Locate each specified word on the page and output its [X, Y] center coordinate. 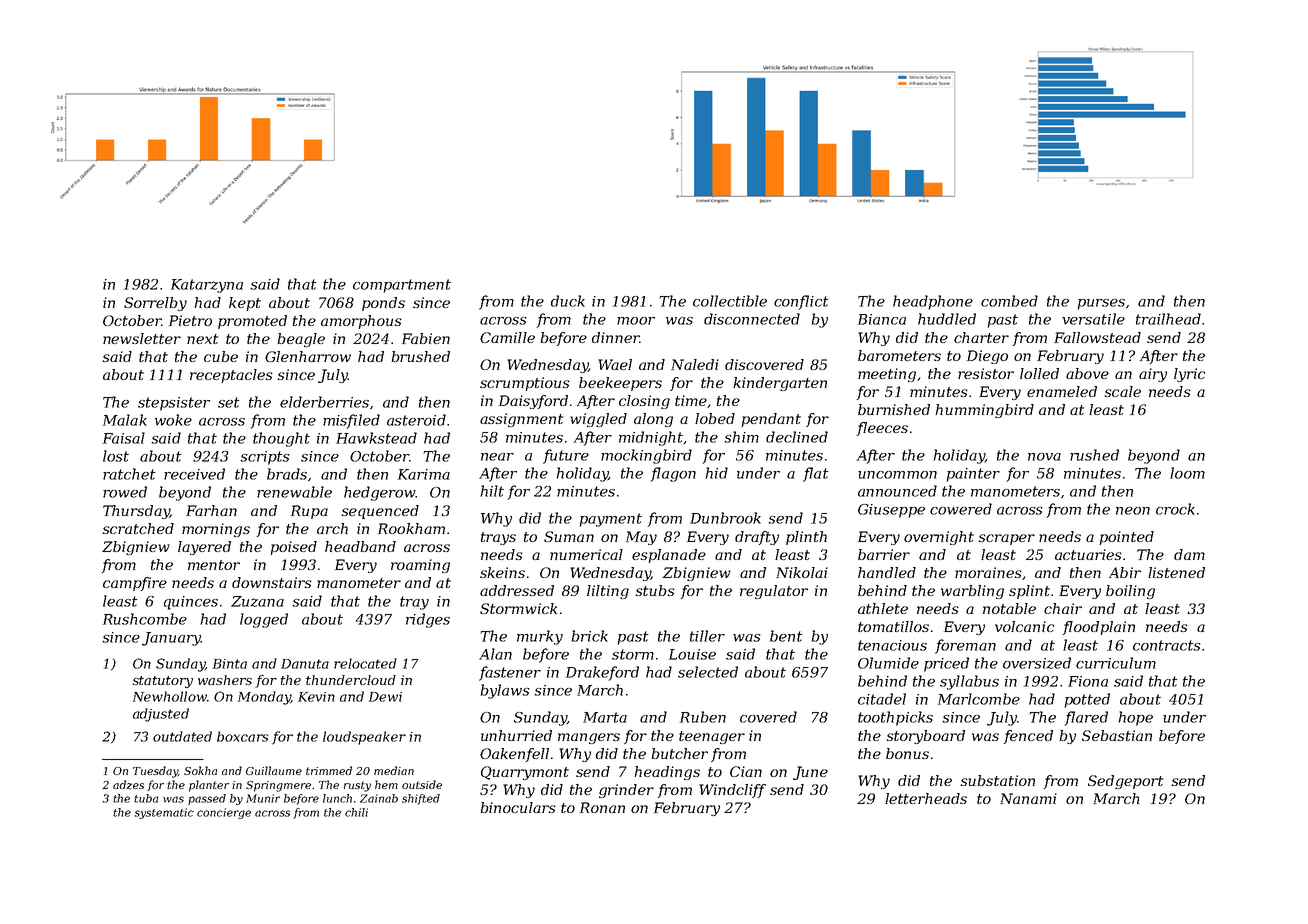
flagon [673, 474]
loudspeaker [364, 738]
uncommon [897, 475]
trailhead [1168, 319]
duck [568, 301]
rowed [125, 492]
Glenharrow [308, 356]
